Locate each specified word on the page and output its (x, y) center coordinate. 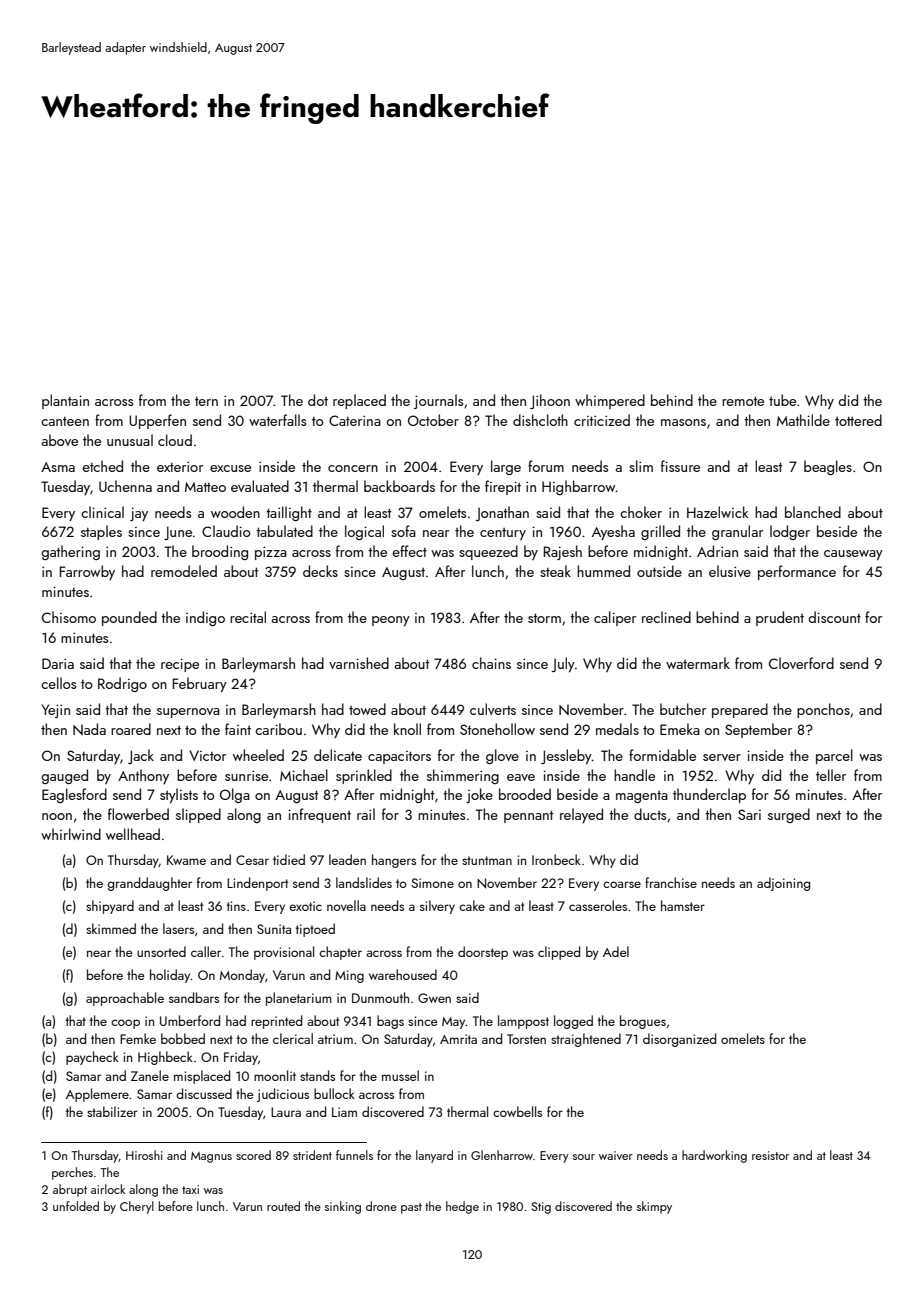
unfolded (76, 1206)
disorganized (679, 1040)
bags (390, 1022)
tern (206, 401)
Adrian (717, 551)
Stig (541, 1208)
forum (546, 466)
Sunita (274, 929)
